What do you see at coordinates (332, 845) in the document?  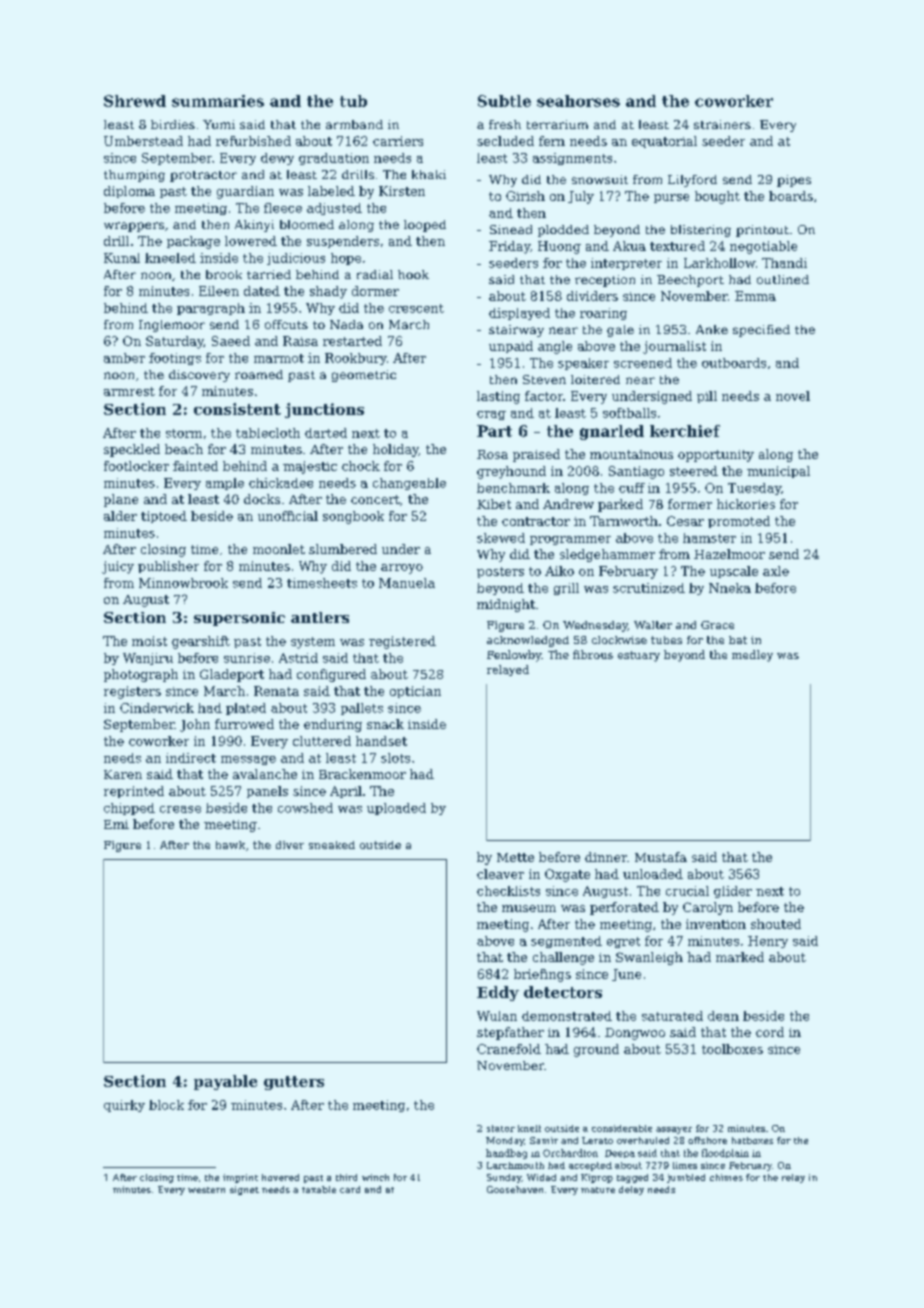 I see `sneaked` at bounding box center [332, 845].
